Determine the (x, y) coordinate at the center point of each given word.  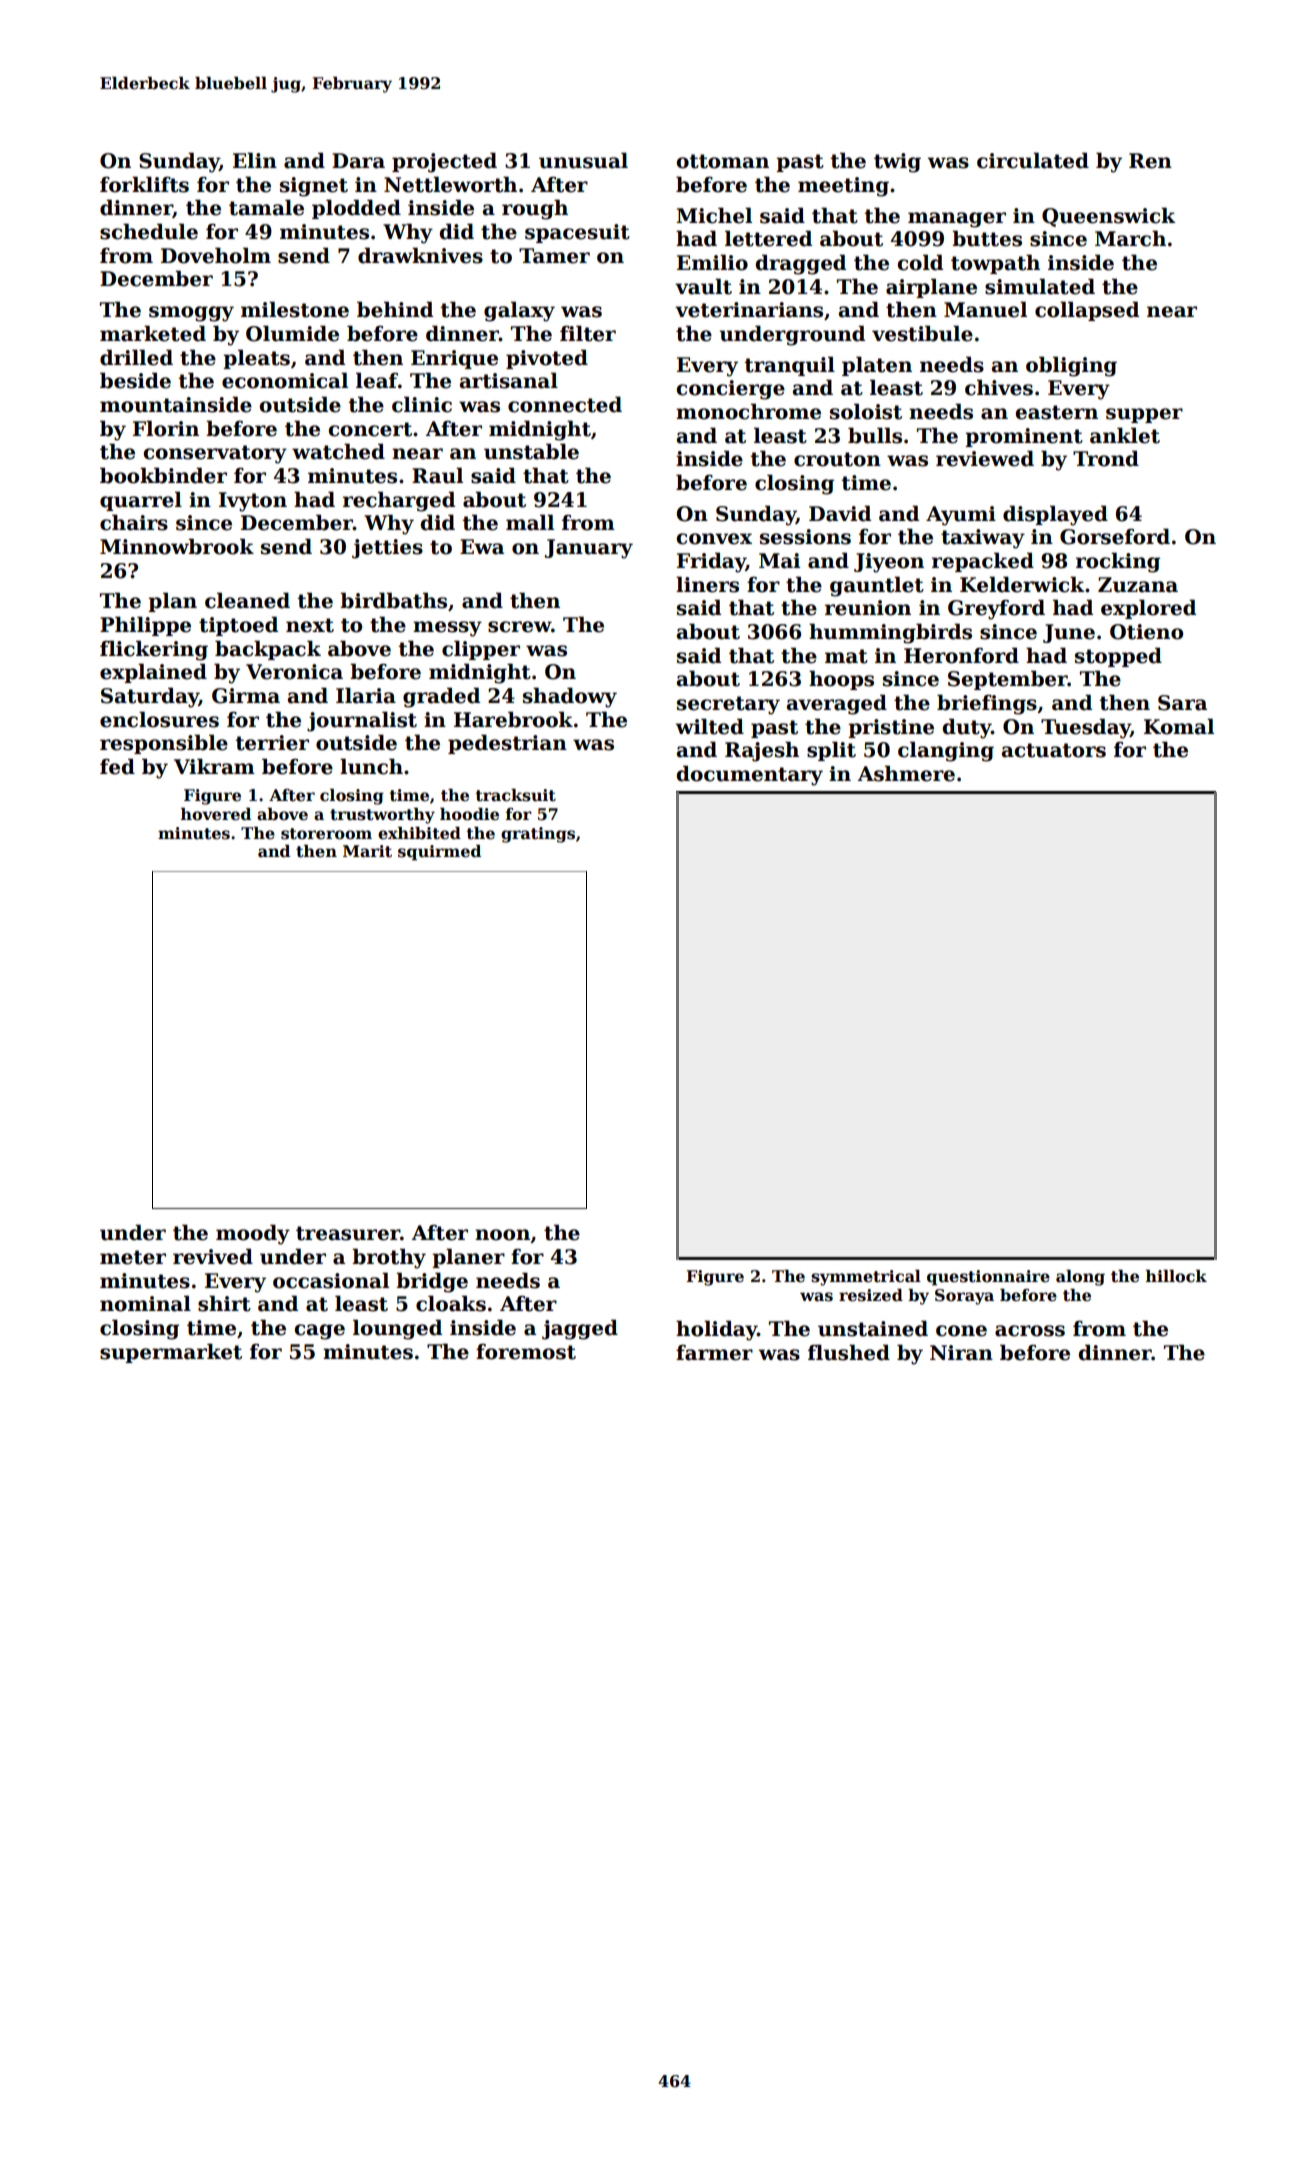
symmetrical (866, 1278)
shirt (224, 1303)
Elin (255, 160)
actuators (1054, 750)
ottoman (722, 161)
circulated (1033, 160)
